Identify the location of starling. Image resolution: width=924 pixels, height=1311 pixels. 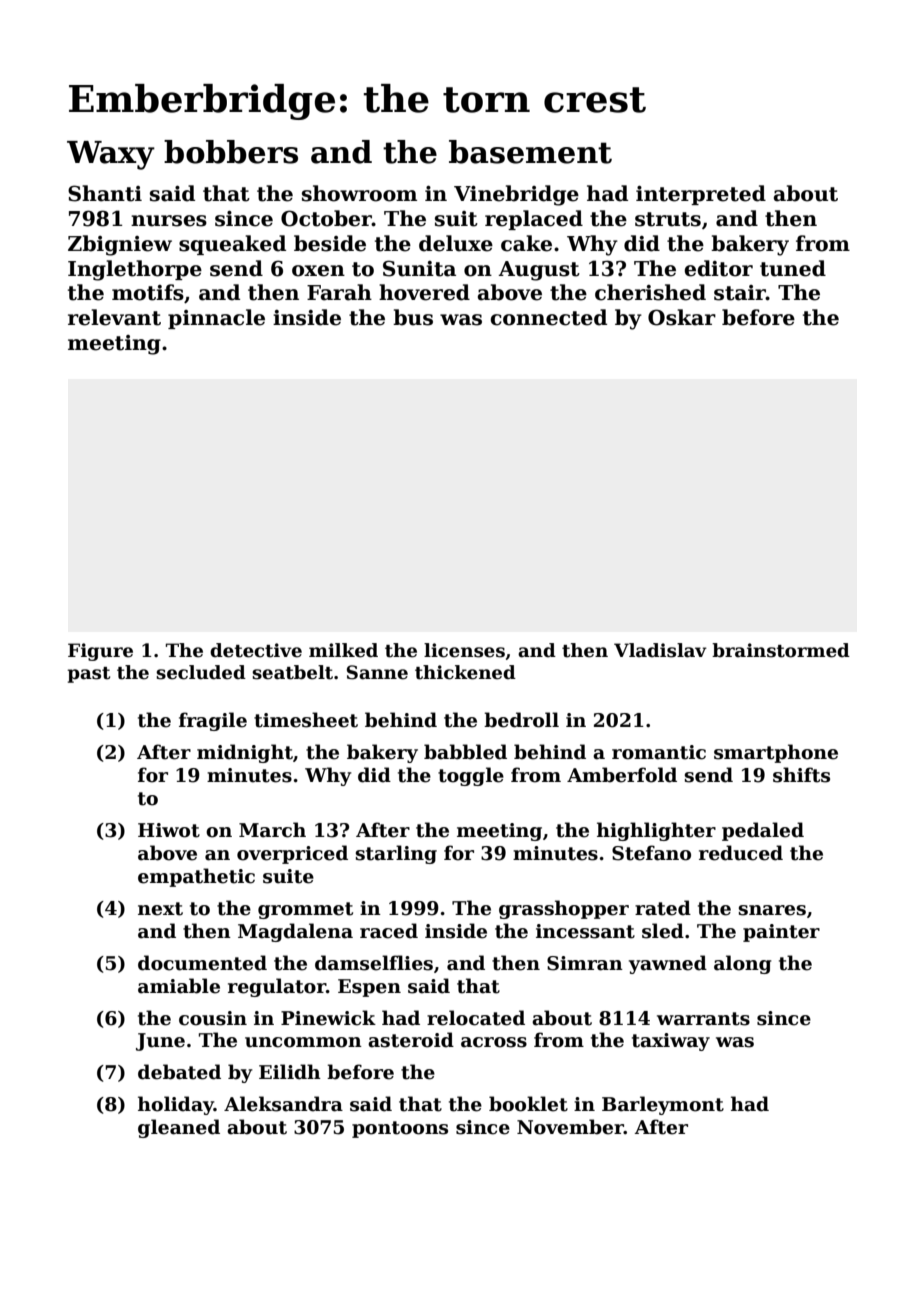
(396, 854).
